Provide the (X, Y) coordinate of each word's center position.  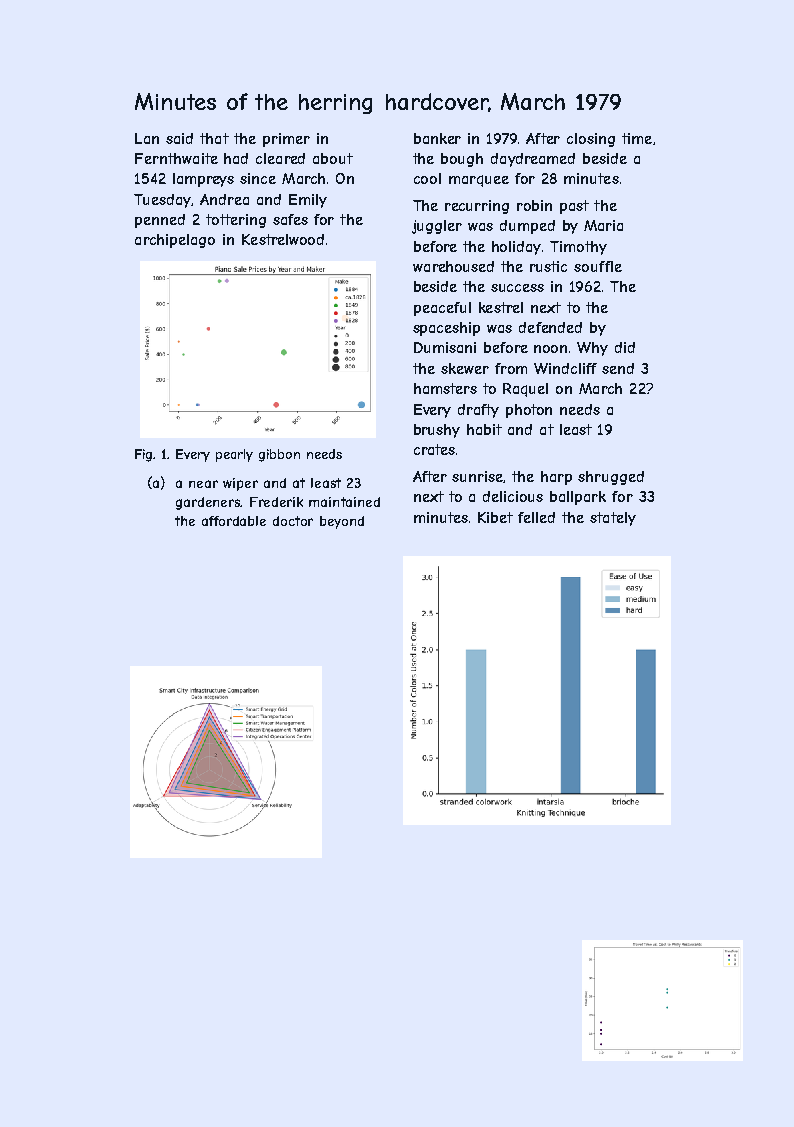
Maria (603, 225)
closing (591, 140)
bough (462, 160)
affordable (234, 521)
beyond (342, 522)
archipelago (175, 241)
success (517, 288)
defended (550, 327)
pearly (234, 455)
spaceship (446, 329)
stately (613, 519)
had (236, 158)
